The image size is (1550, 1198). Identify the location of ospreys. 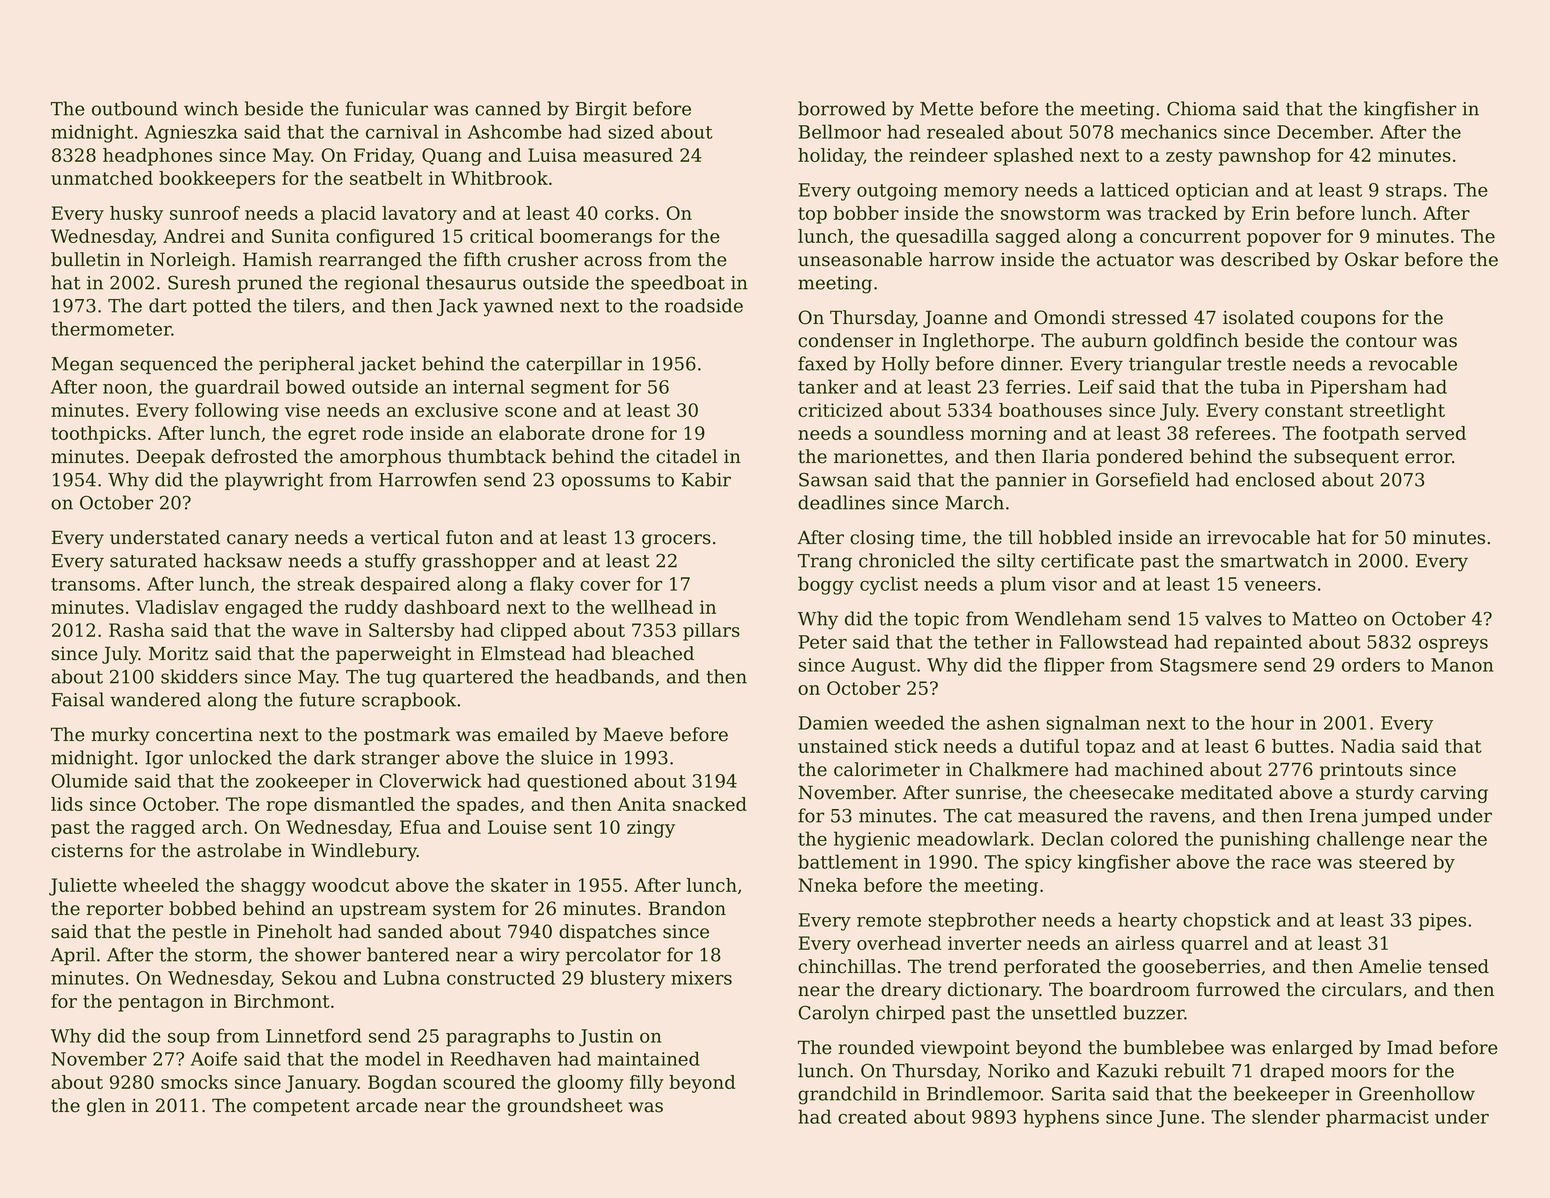
(1453, 646).
